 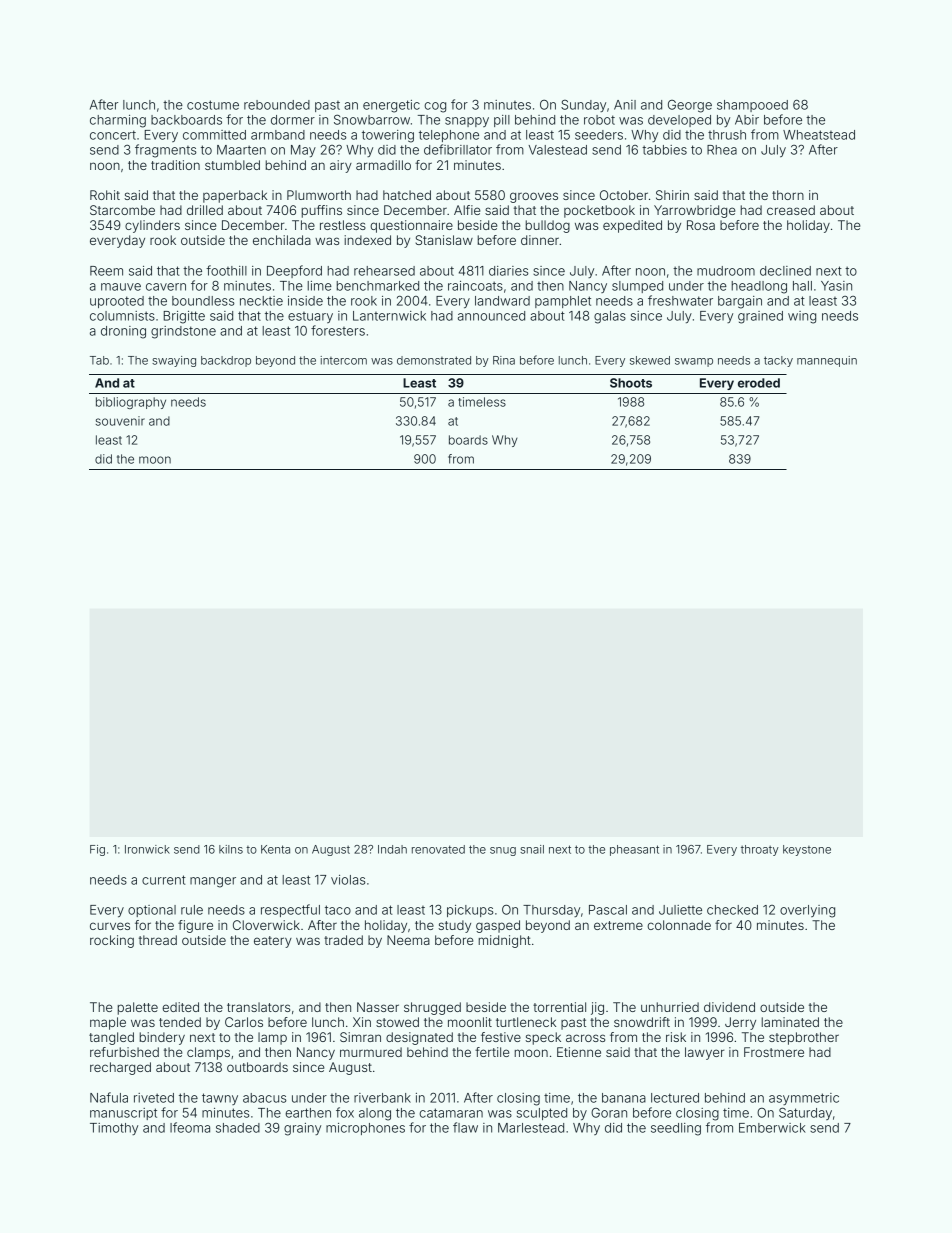 What do you see at coordinates (162, 1038) in the image?
I see `bindery` at bounding box center [162, 1038].
